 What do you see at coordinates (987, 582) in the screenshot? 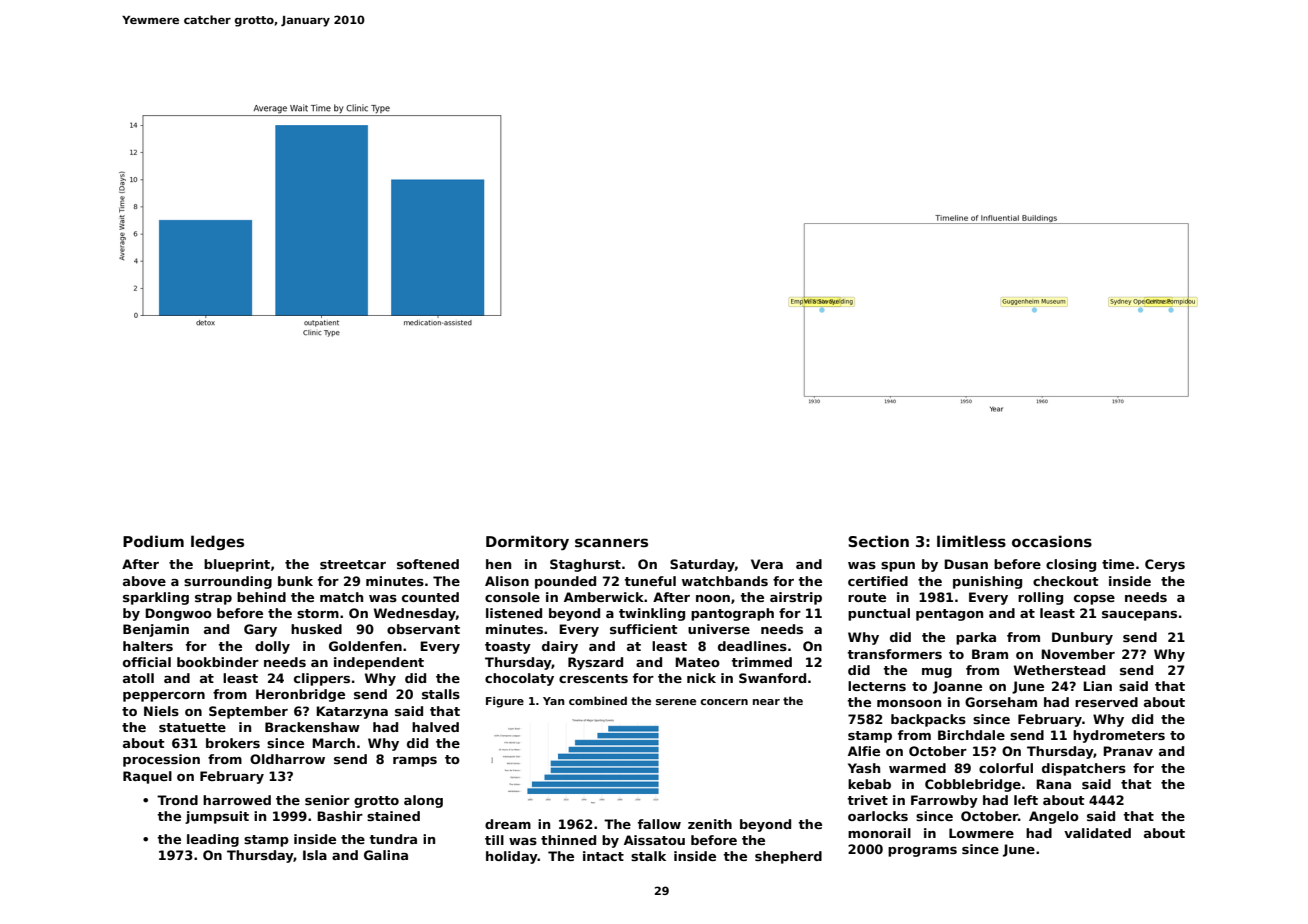
I see `punishing` at bounding box center [987, 582].
